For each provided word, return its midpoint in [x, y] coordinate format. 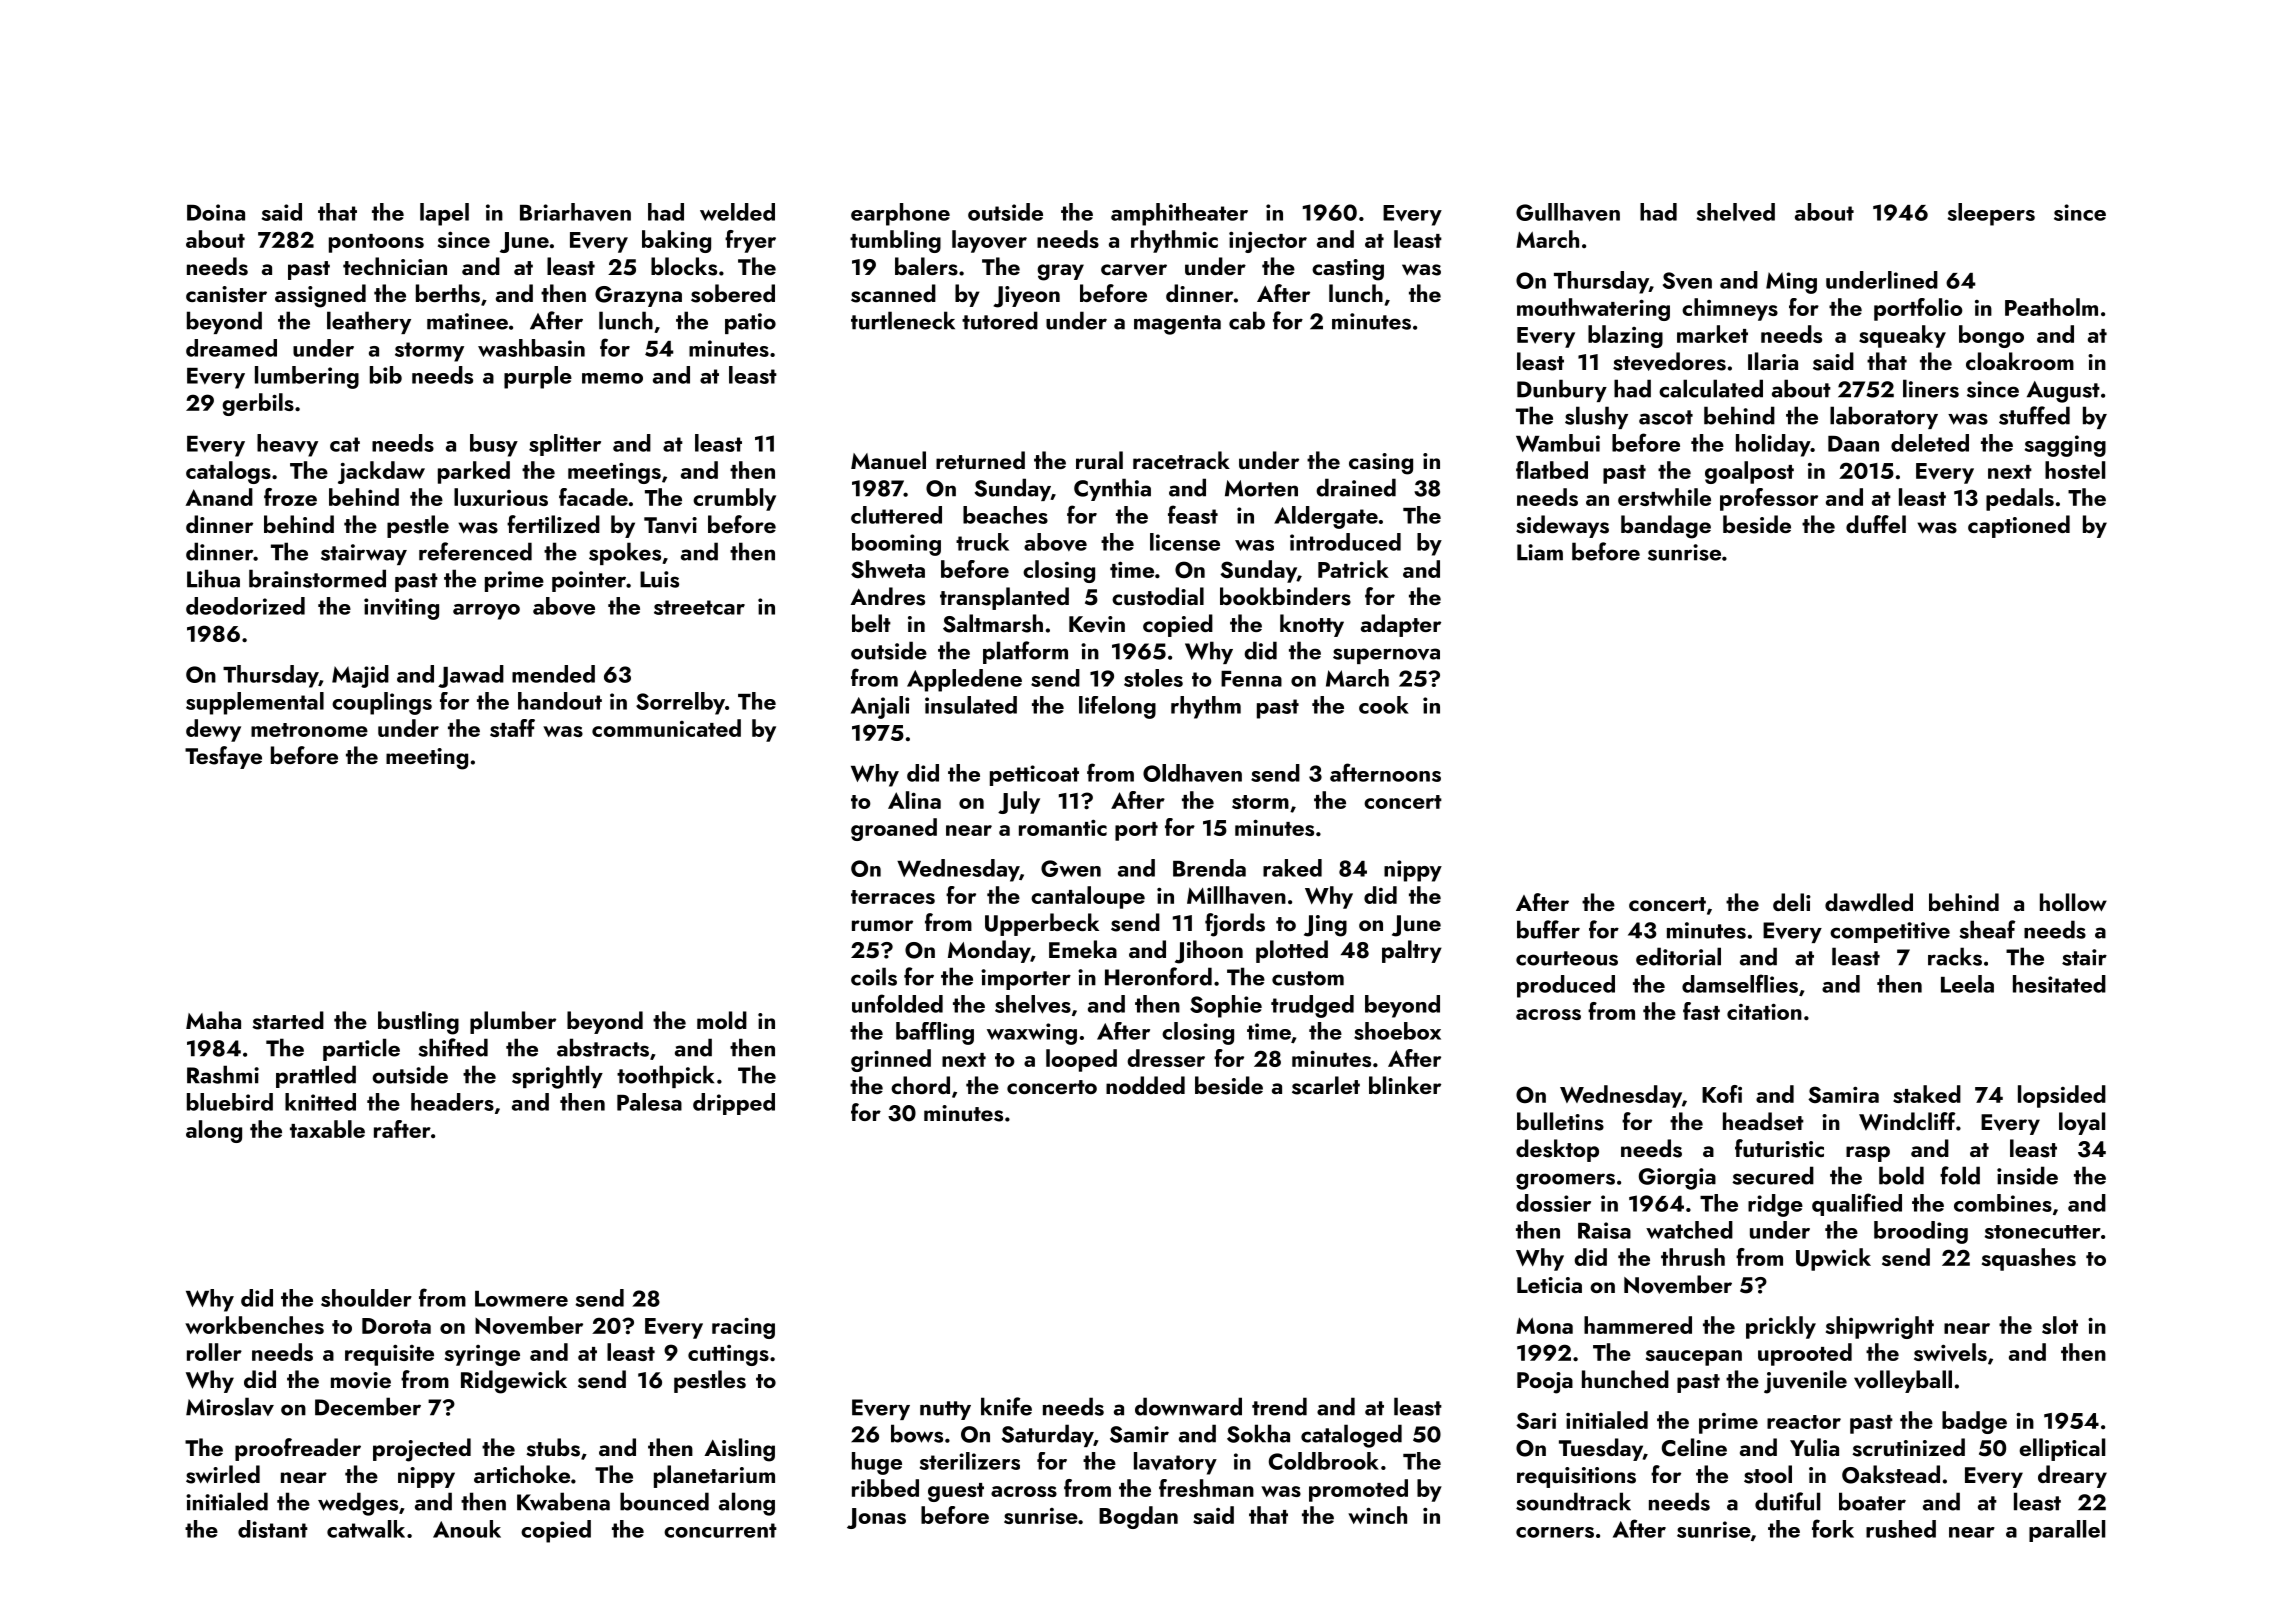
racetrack [1181, 460]
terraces [893, 897]
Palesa [649, 1102]
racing [743, 1328]
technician [395, 266]
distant [273, 1529]
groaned [894, 829]
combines [2003, 1203]
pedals [2020, 499]
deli [1792, 902]
